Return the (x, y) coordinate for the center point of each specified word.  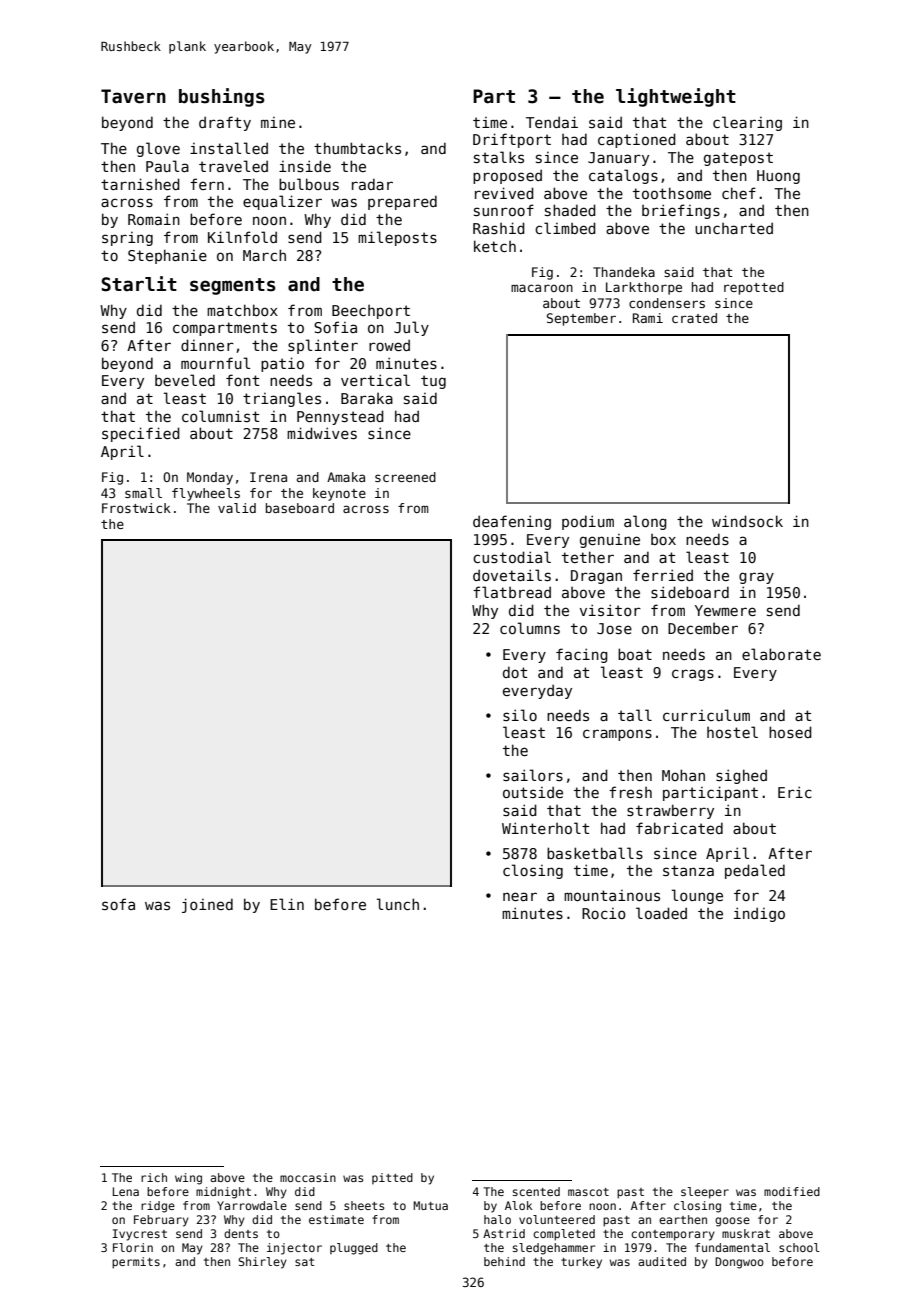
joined (207, 905)
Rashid (499, 228)
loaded (661, 913)
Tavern (133, 96)
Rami (648, 318)
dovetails (512, 575)
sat (305, 1262)
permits (136, 1263)
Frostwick (136, 508)
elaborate (781, 654)
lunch (398, 904)
